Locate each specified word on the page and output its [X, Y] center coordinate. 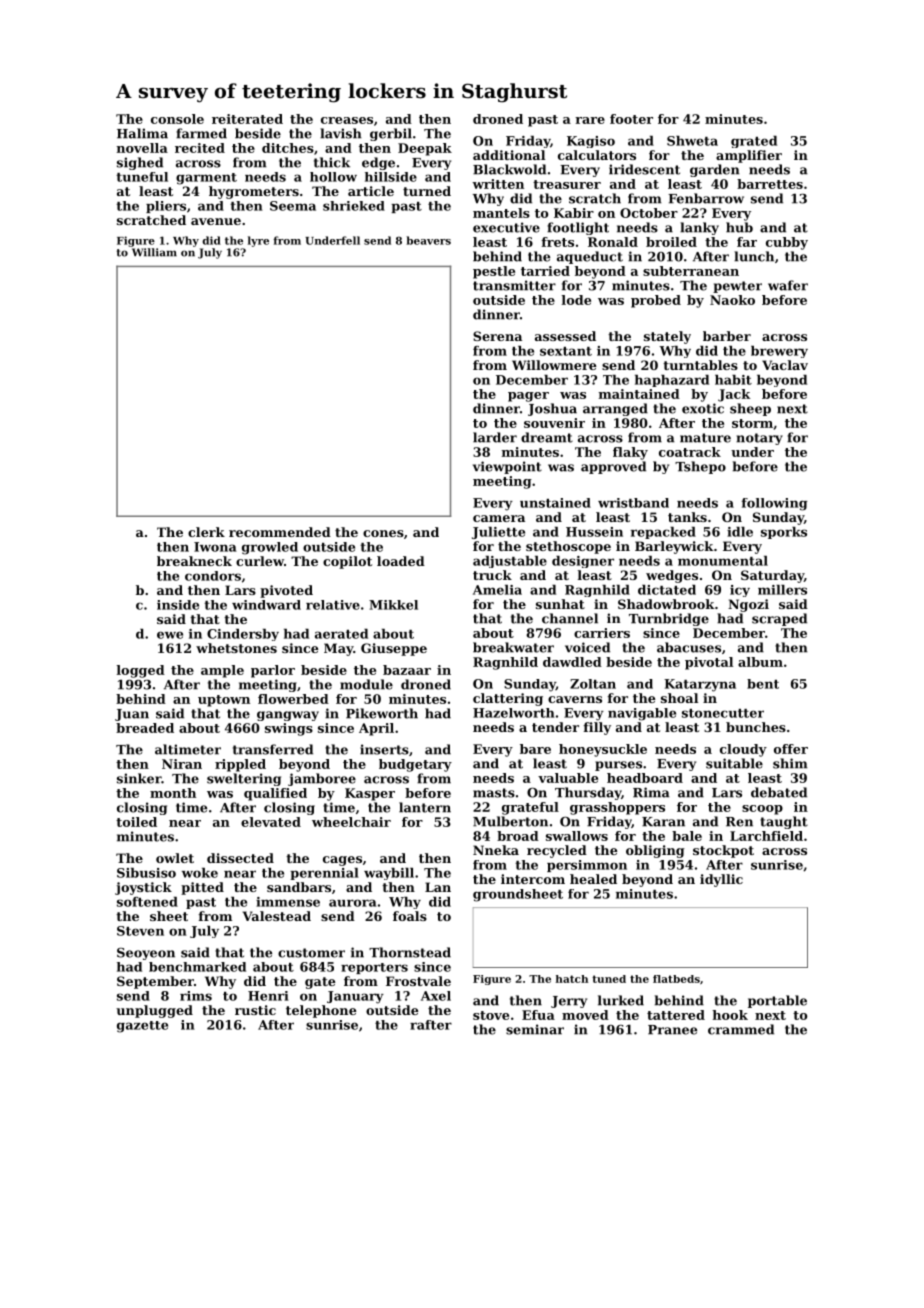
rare [590, 120]
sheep [750, 409]
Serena [497, 336]
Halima [142, 133]
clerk [206, 532]
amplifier [749, 156]
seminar [535, 1029]
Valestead [277, 916]
